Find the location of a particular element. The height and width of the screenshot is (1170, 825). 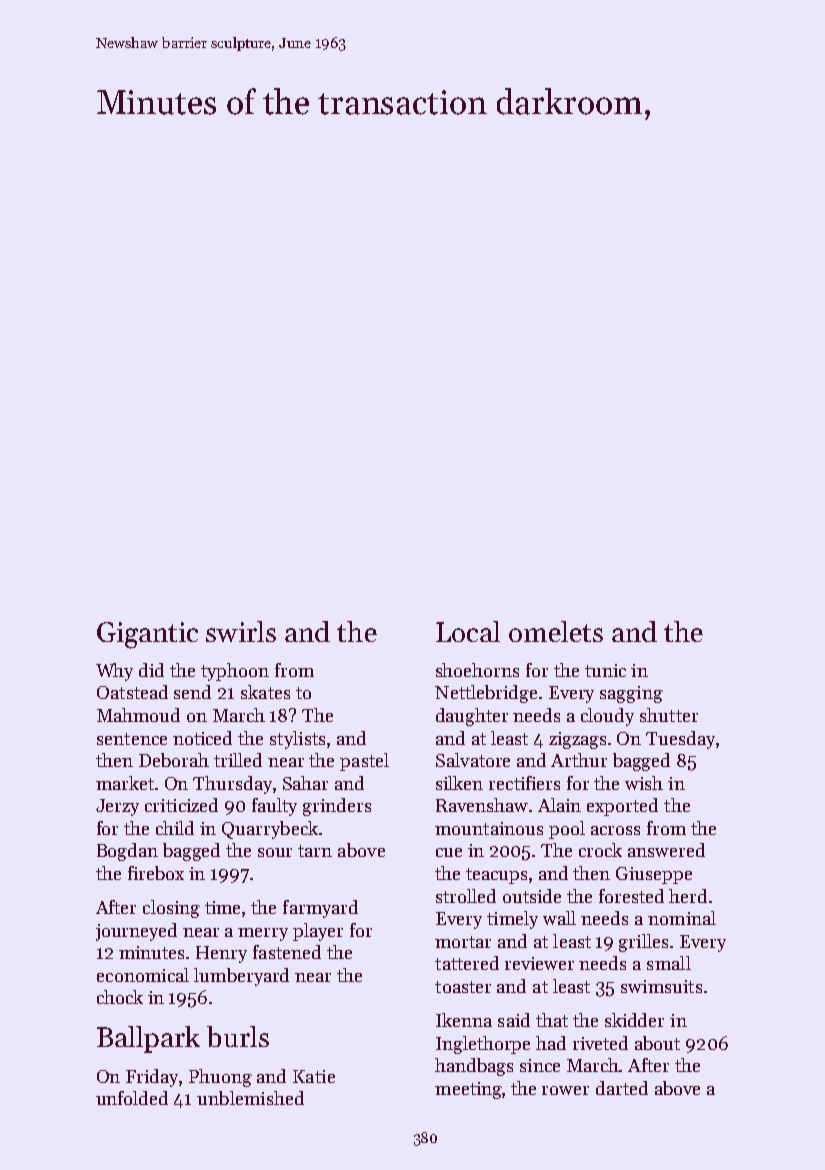

wish is located at coordinates (644, 783).
